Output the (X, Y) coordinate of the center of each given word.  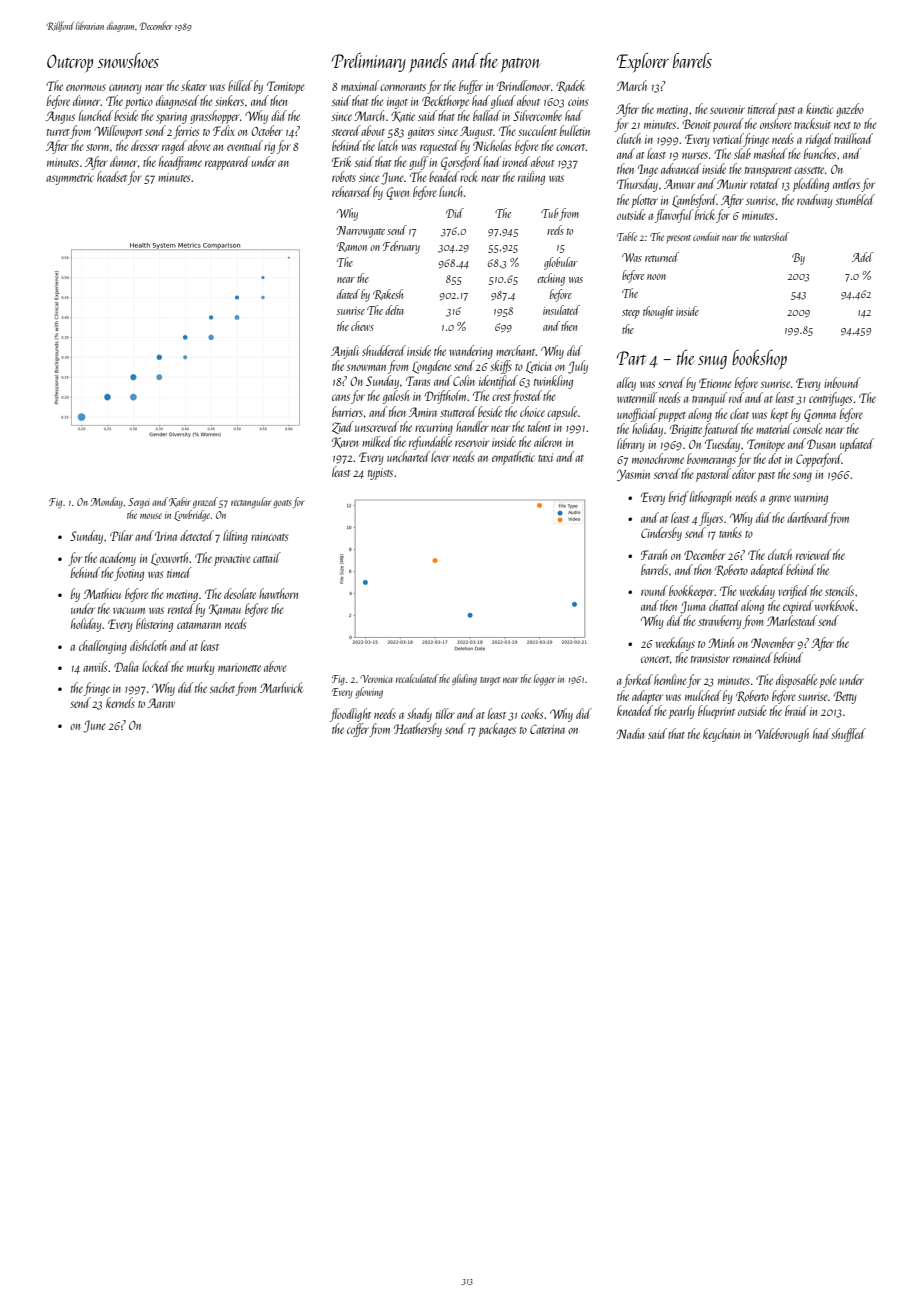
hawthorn (278, 593)
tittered (762, 108)
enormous (86, 87)
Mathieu (102, 593)
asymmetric (70, 179)
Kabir (180, 502)
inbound (842, 382)
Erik (341, 161)
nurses (695, 155)
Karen (345, 442)
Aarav (161, 703)
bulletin (575, 130)
